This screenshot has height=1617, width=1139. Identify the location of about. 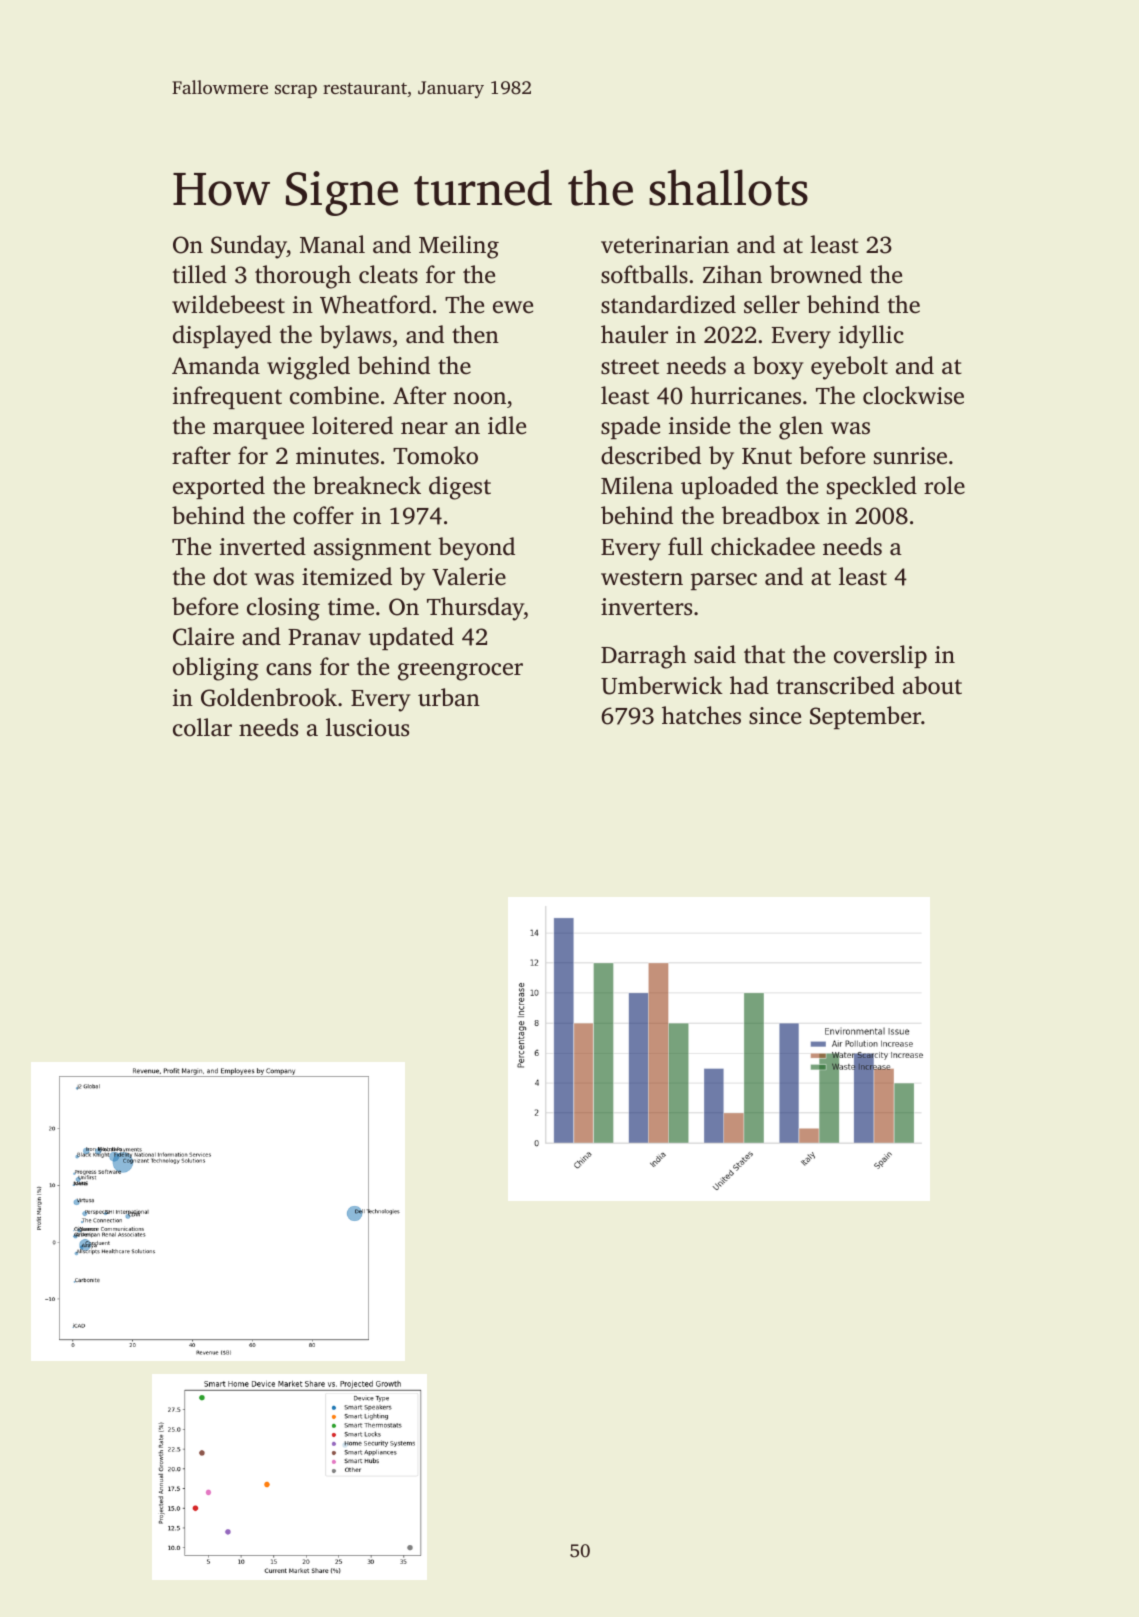
(932, 685).
